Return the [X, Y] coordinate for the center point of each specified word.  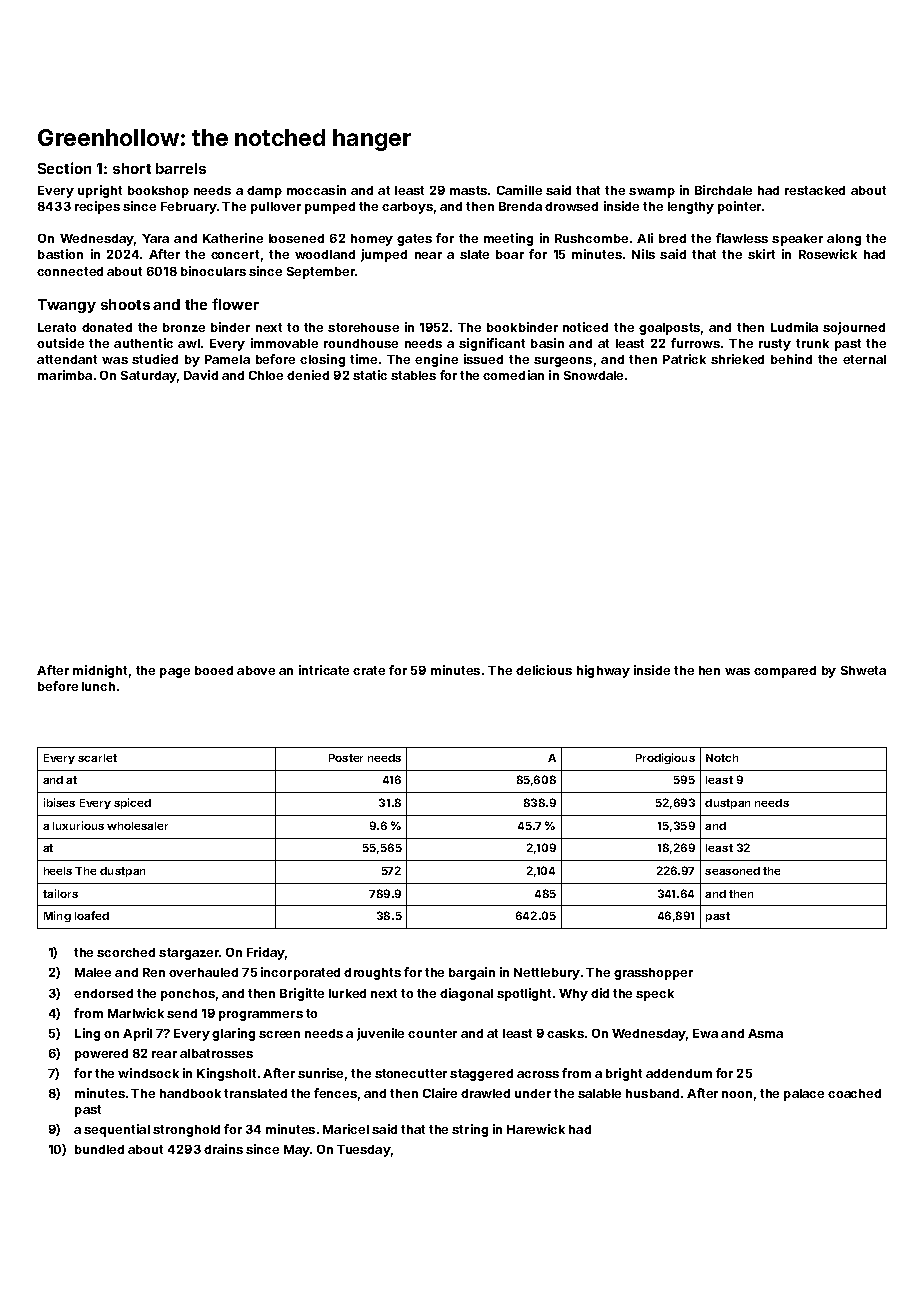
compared [785, 672]
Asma [765, 1033]
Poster [346, 758]
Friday [266, 953]
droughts [372, 974]
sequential [117, 1130]
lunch [98, 686]
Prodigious [665, 758]
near [428, 255]
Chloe [266, 375]
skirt [761, 254]
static [370, 375]
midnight [100, 671]
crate [369, 670]
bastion [60, 254]
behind [791, 359]
